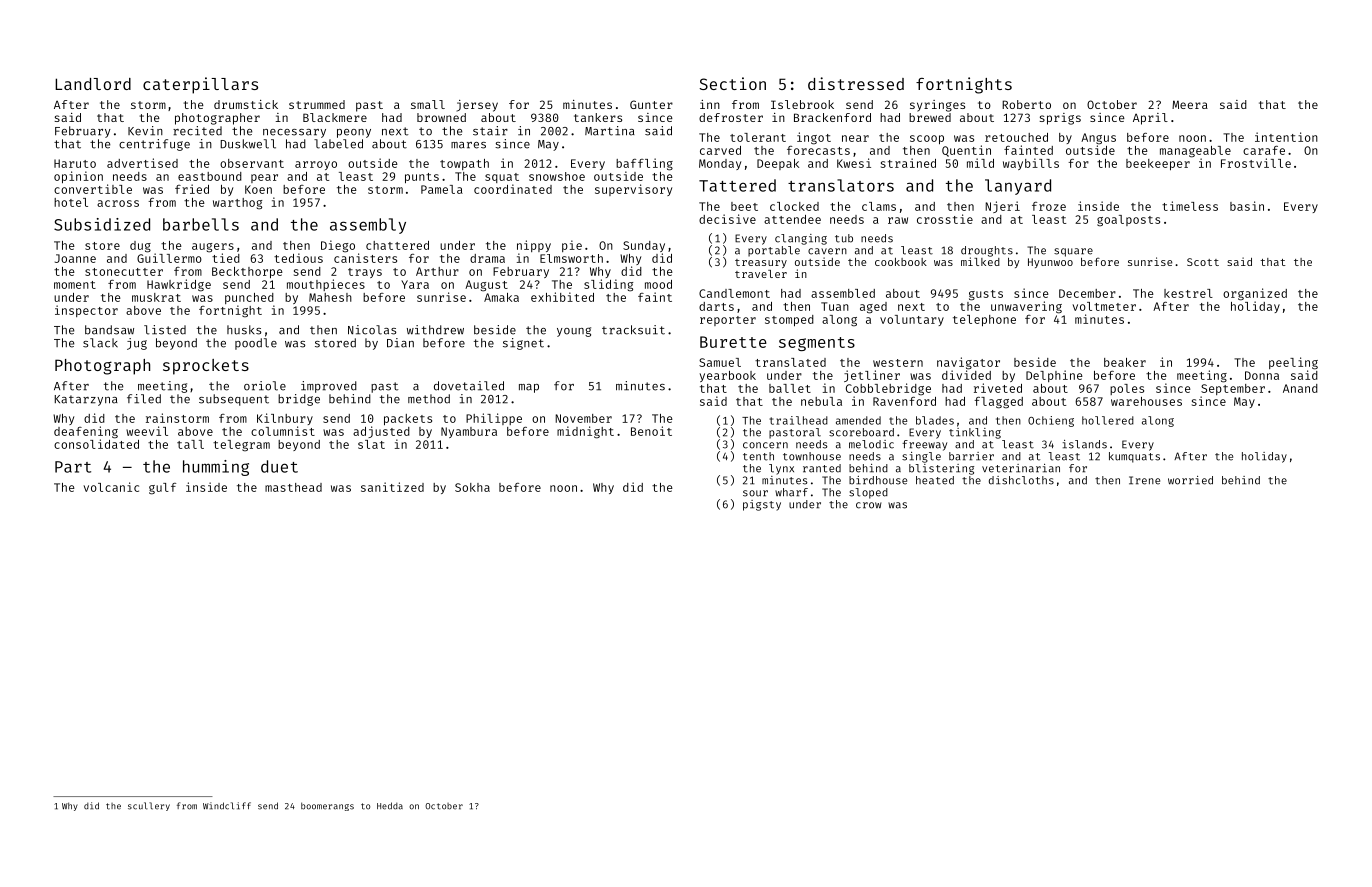 The image size is (1372, 887). I want to click on scullery, so click(149, 806).
